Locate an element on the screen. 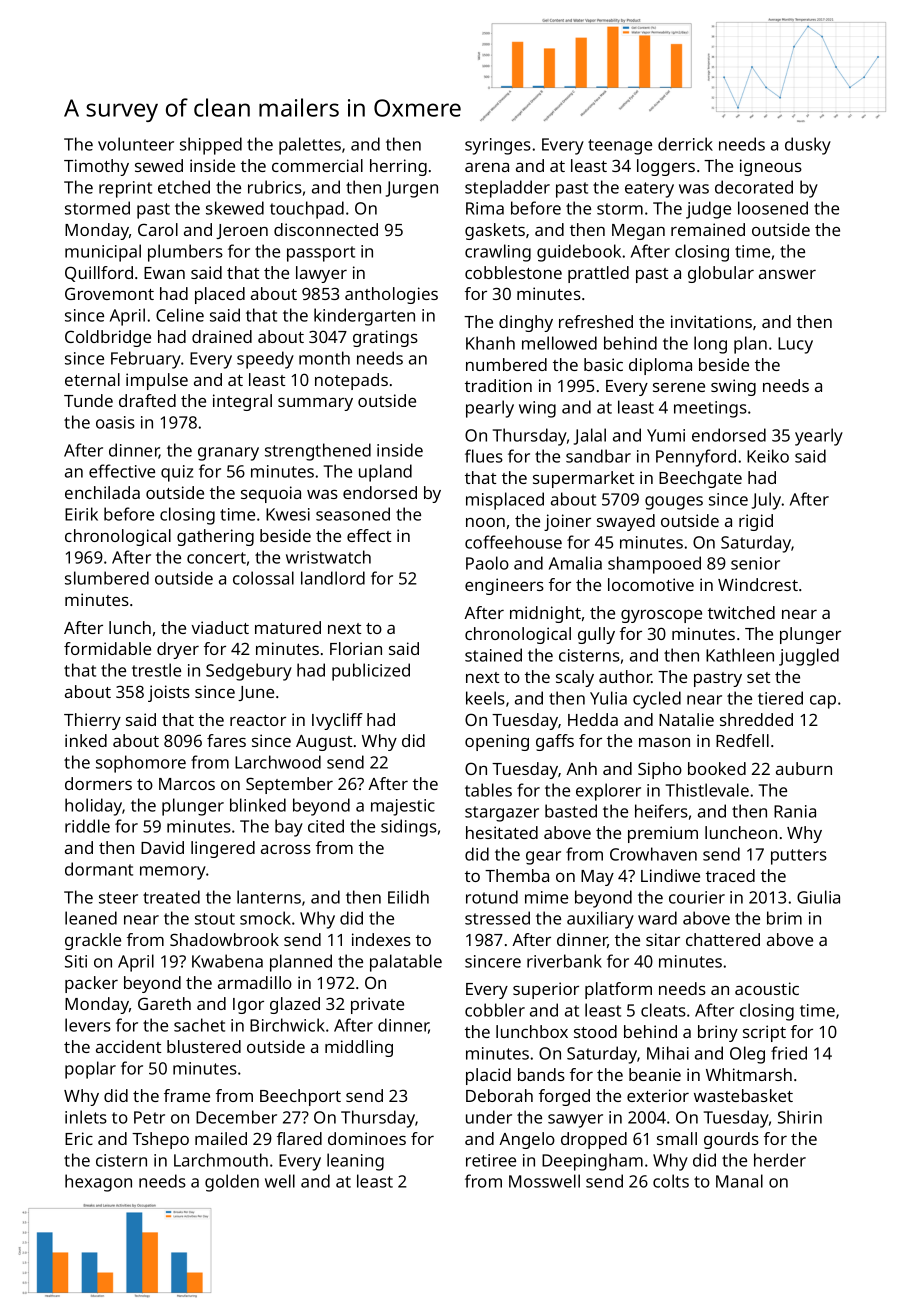 This screenshot has height=1316, width=908. Eric is located at coordinates (79, 1138).
